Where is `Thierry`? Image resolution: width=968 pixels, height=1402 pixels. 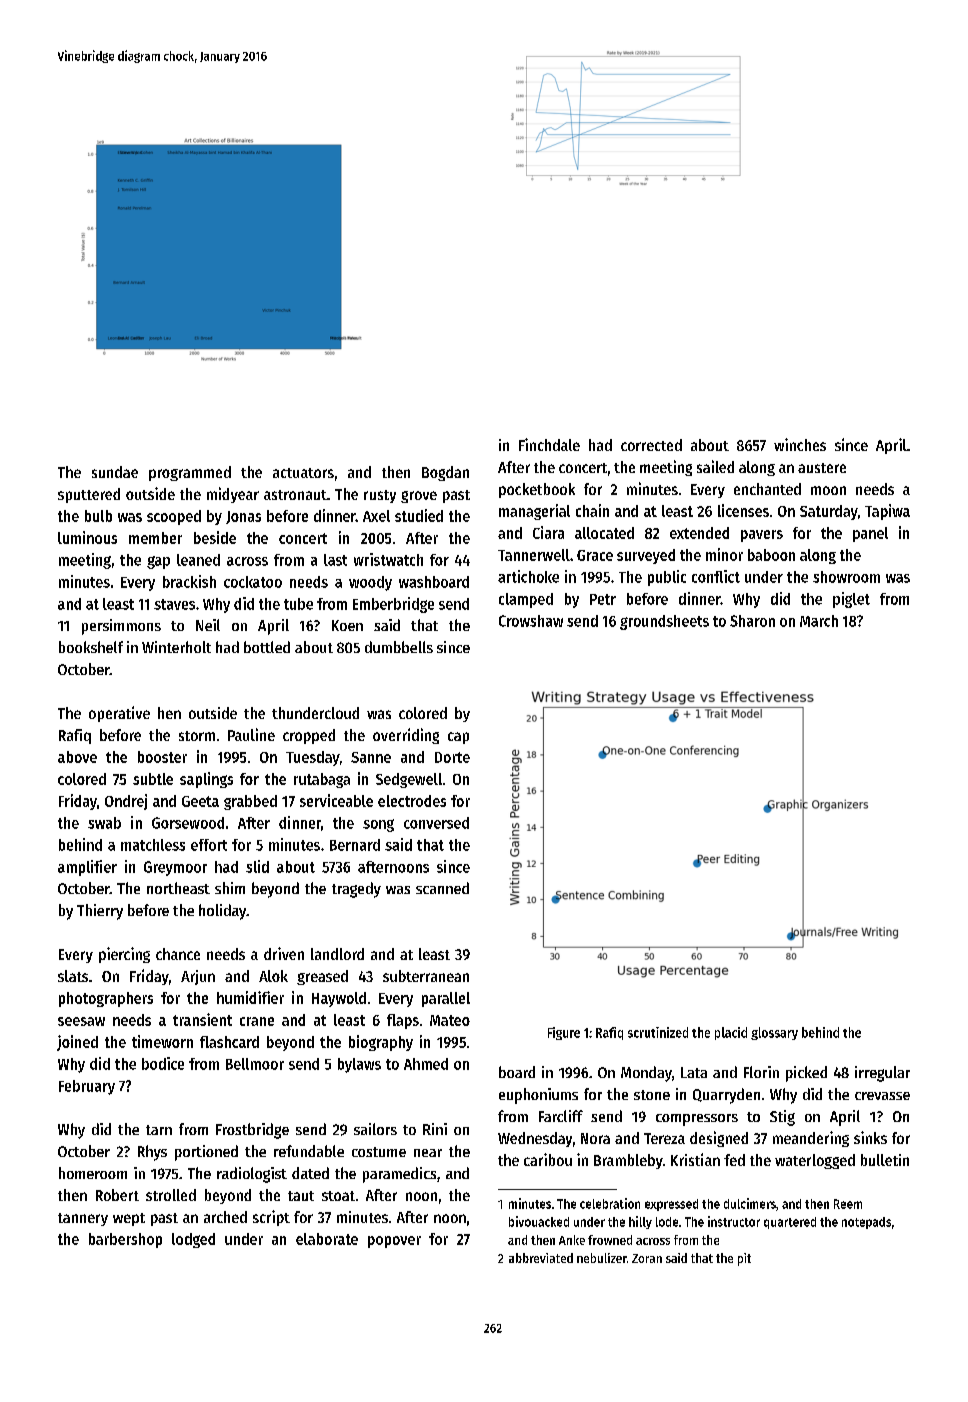
Thierry is located at coordinates (100, 912).
